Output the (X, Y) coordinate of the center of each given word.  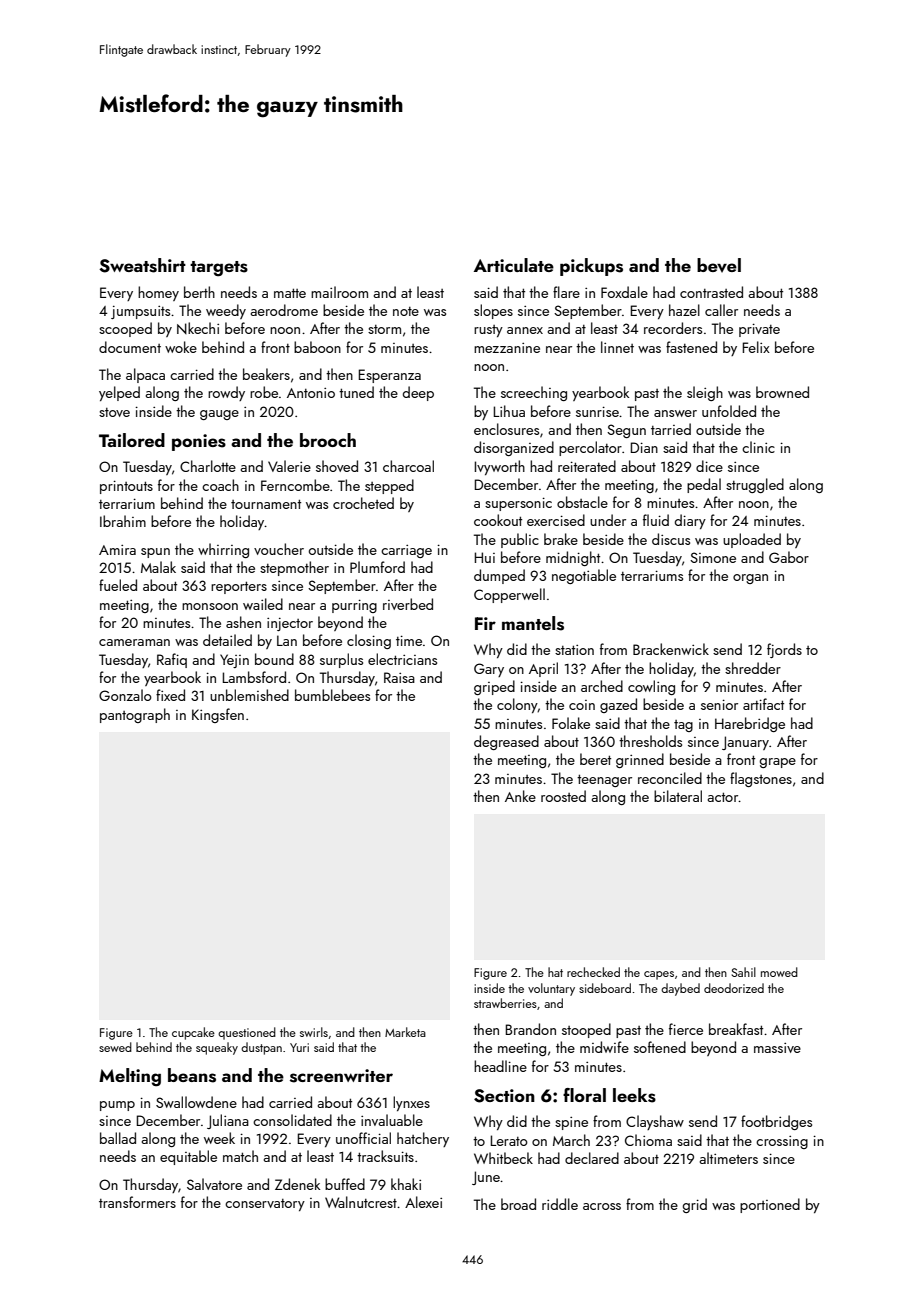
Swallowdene (196, 1102)
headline (500, 1066)
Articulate (514, 265)
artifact (763, 704)
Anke (520, 796)
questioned (247, 1033)
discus (671, 539)
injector (290, 624)
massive (777, 1048)
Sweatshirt (142, 265)
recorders (673, 328)
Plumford (377, 567)
